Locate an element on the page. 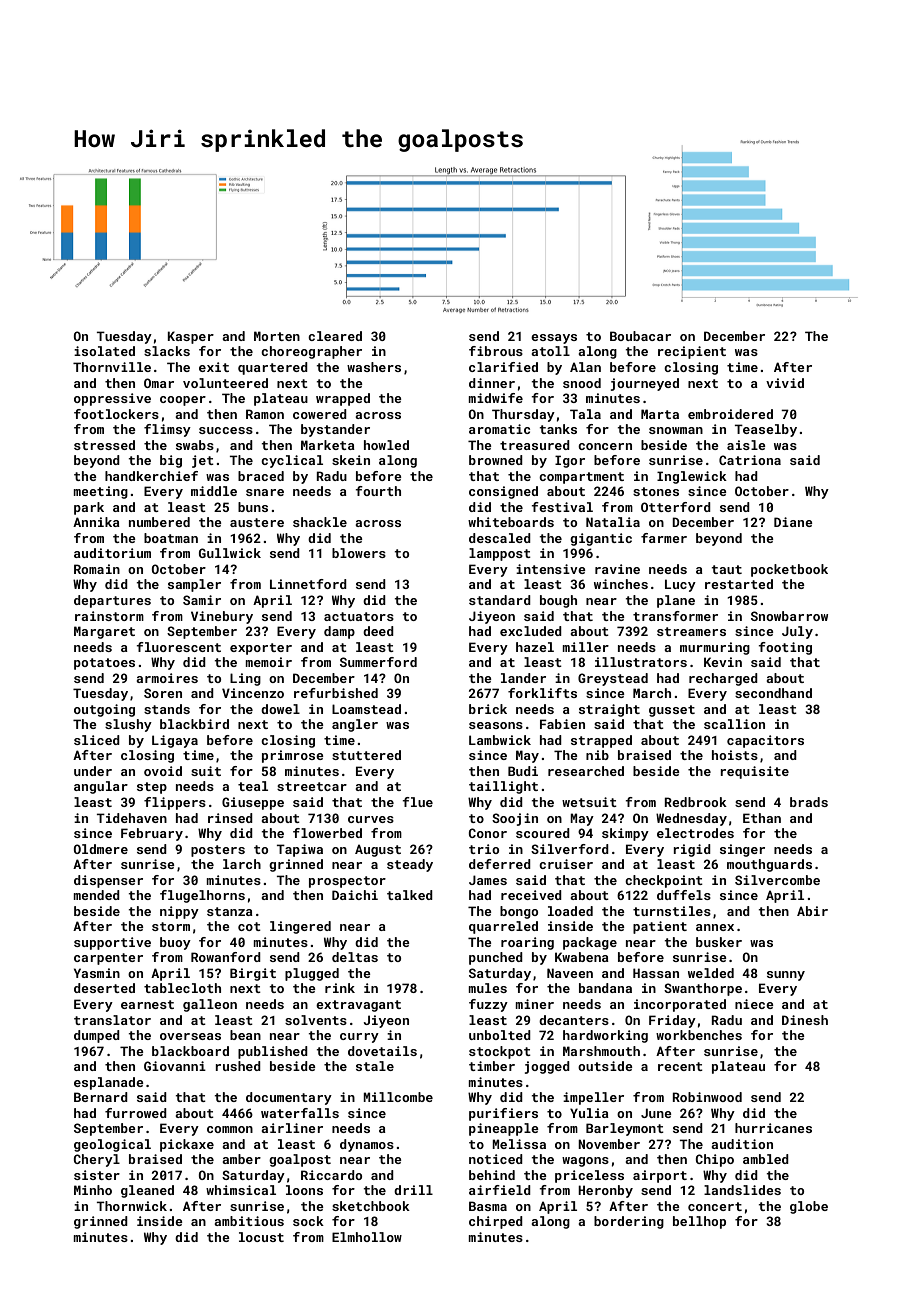 This image has height=1316, width=908. excluded is located at coordinates (531, 631).
